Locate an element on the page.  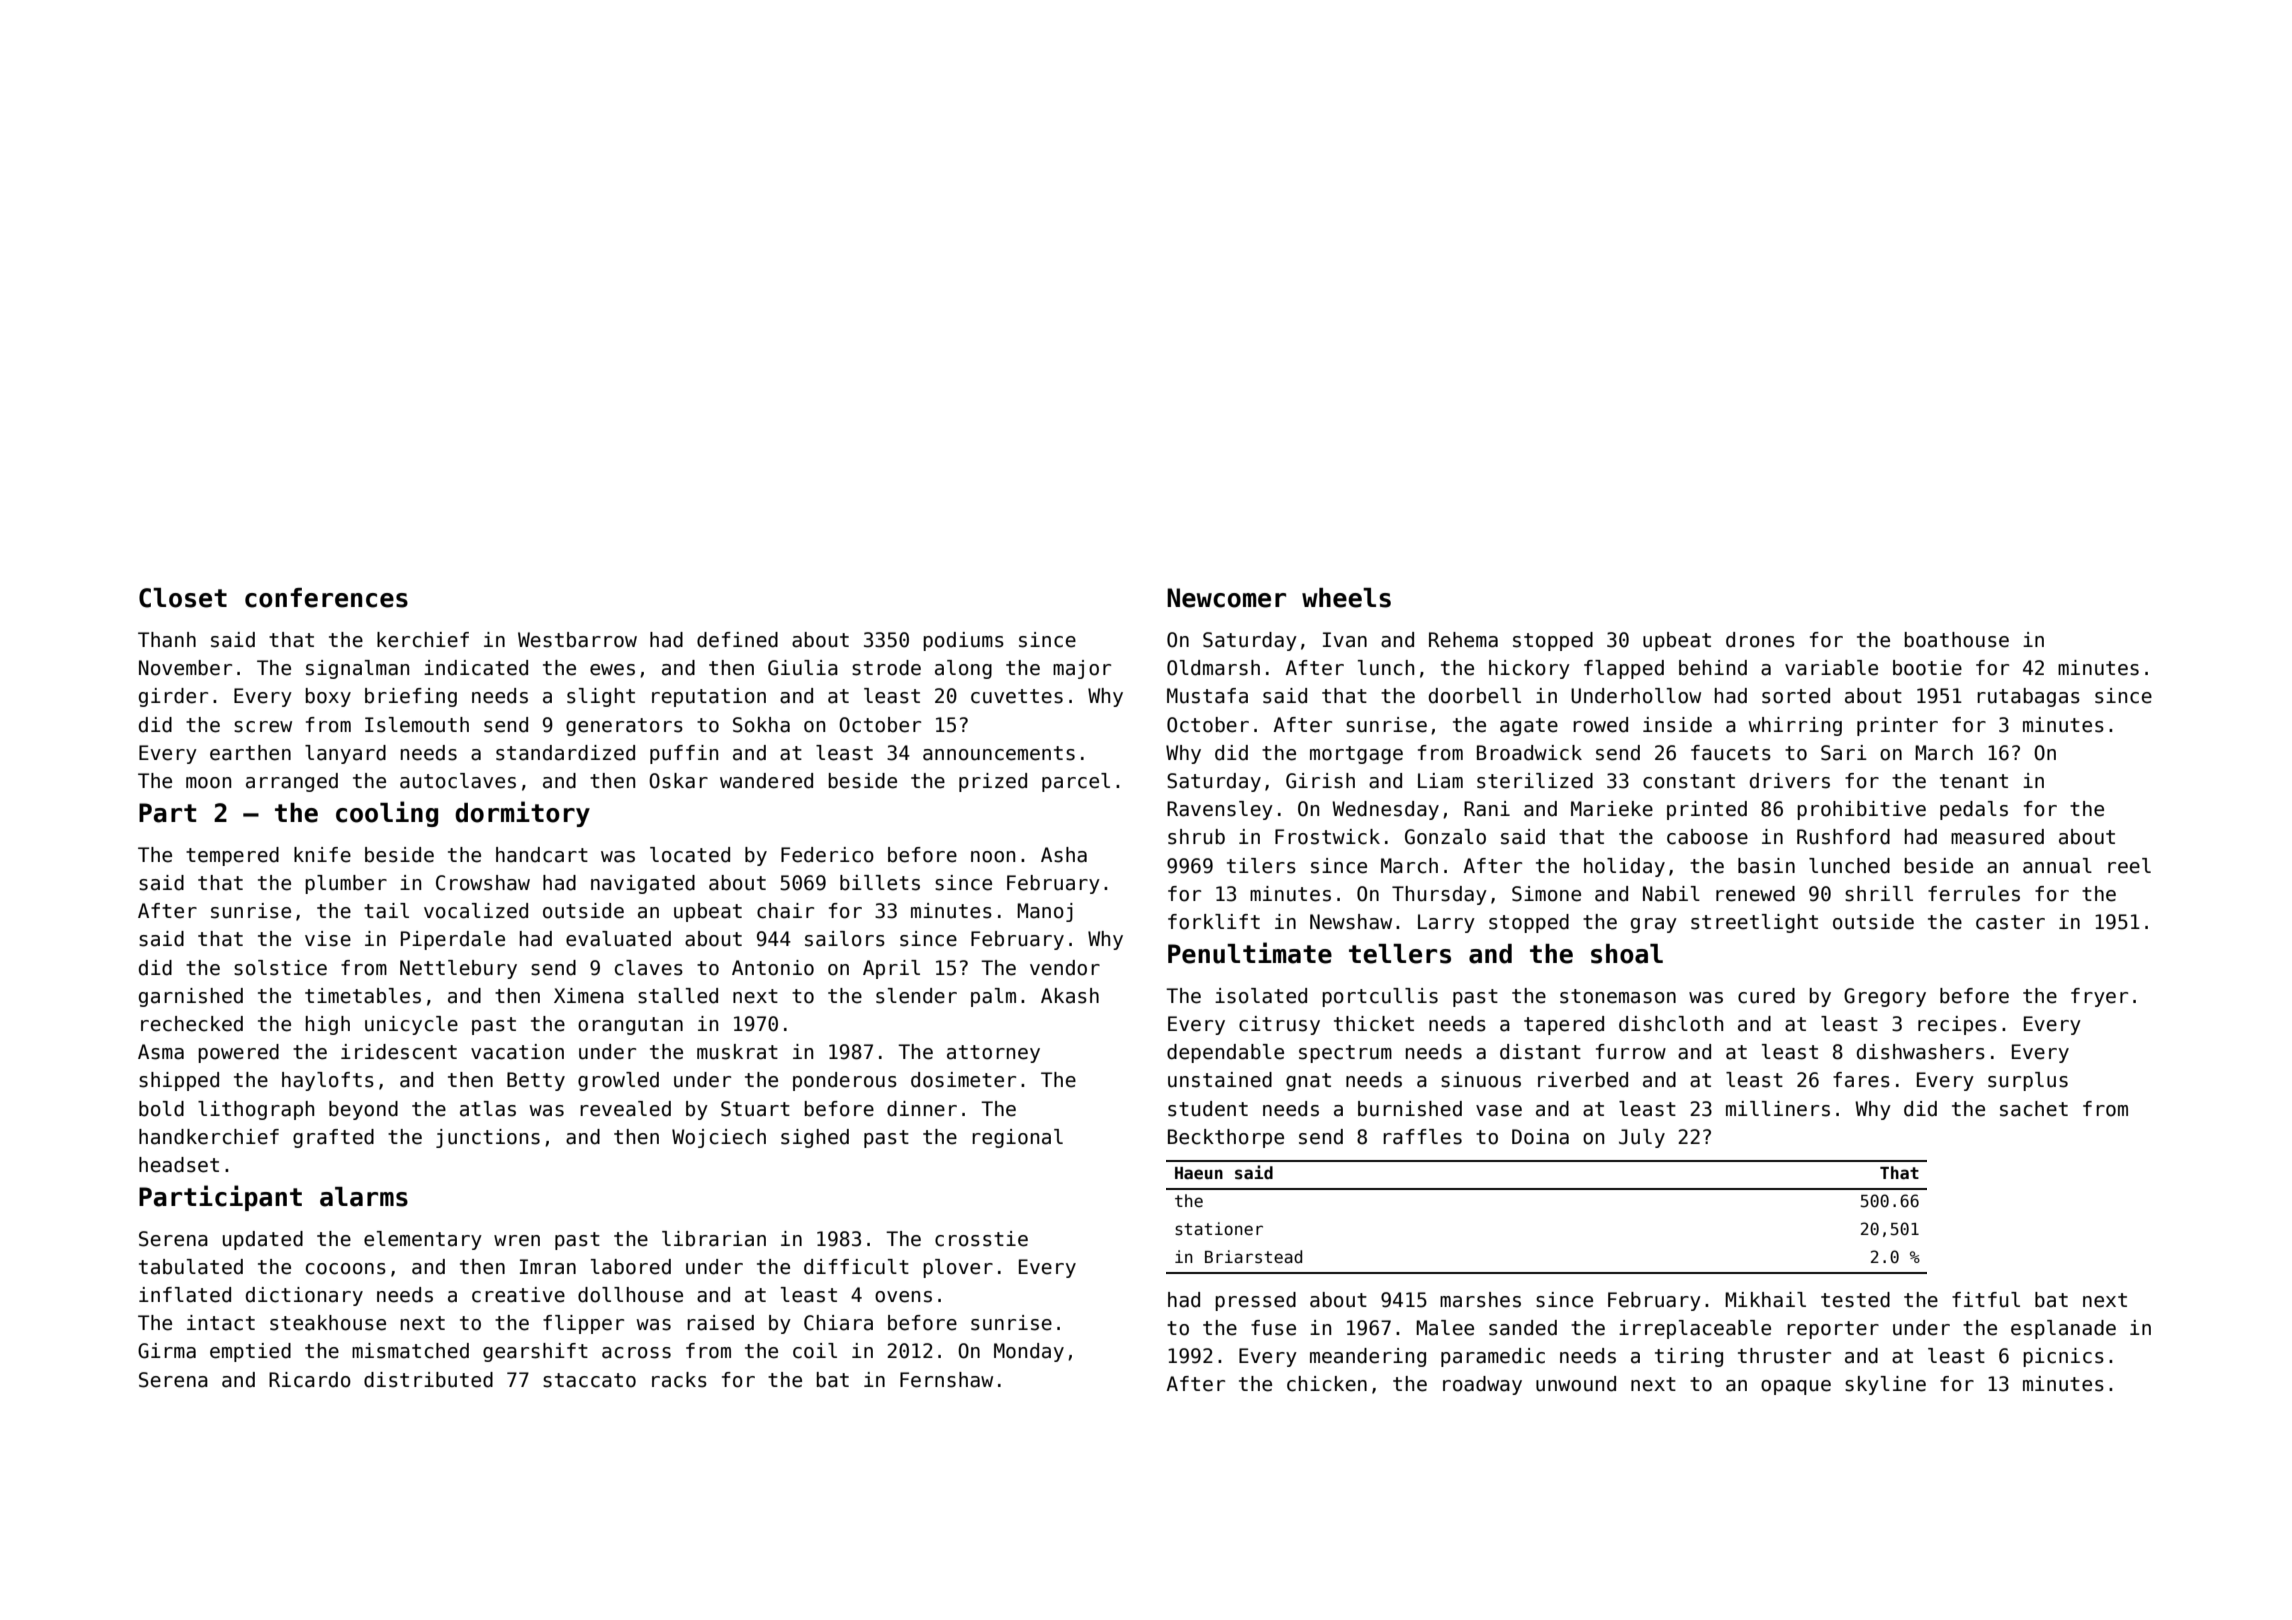
Westbarrow is located at coordinates (577, 640).
